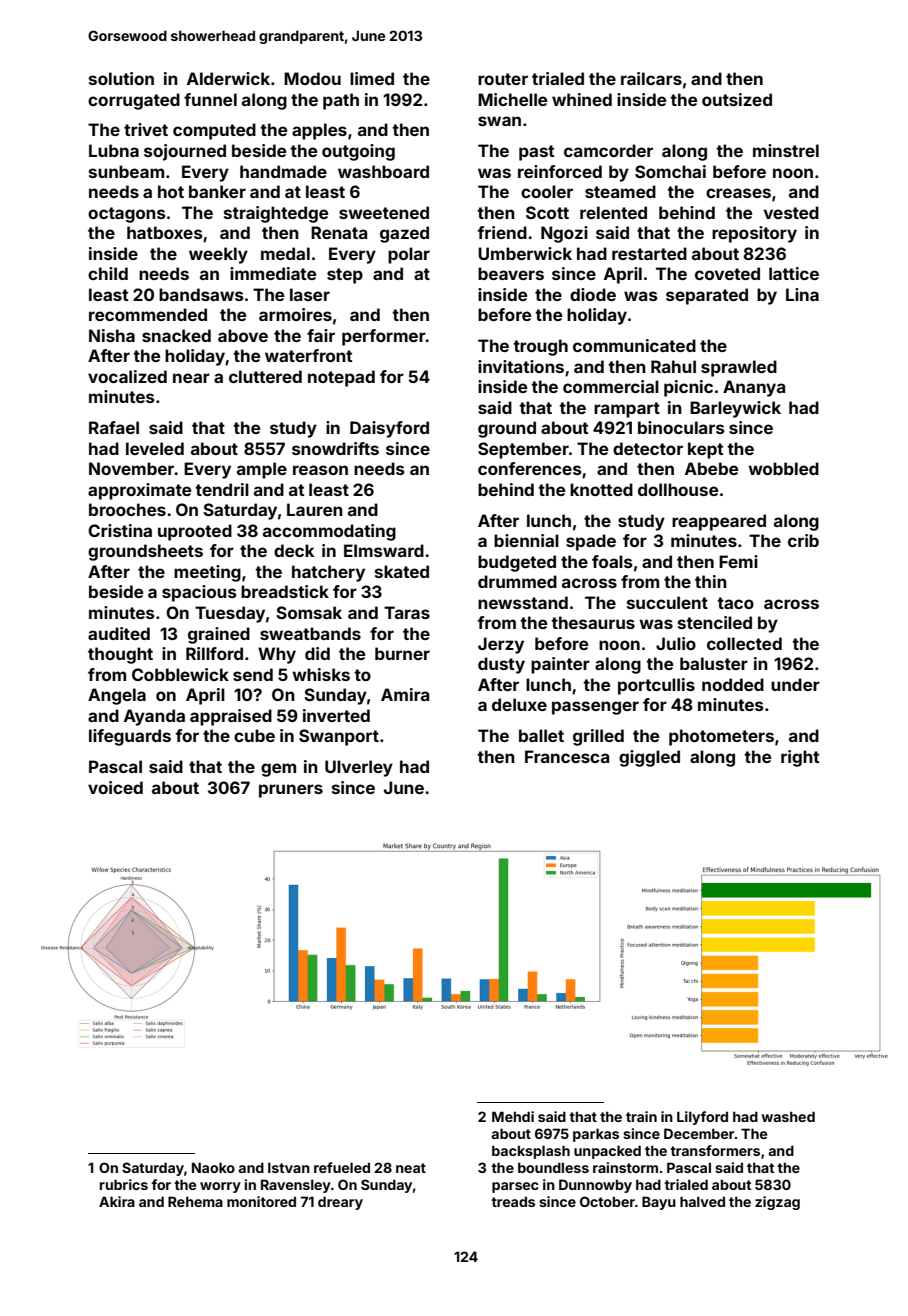 The height and width of the document is (1316, 908). What do you see at coordinates (112, 335) in the document?
I see `Nisha` at bounding box center [112, 335].
